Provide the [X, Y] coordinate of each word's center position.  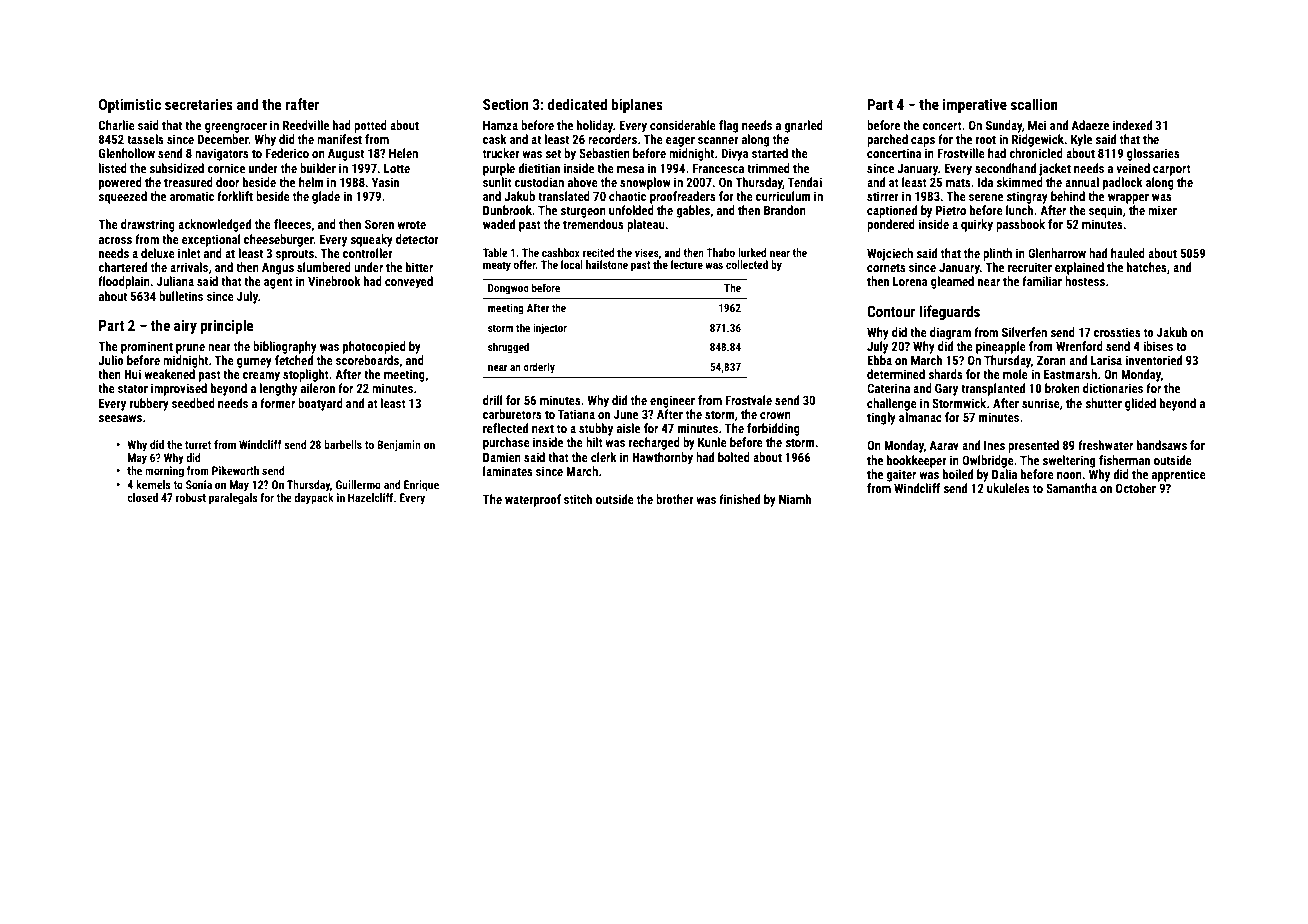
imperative [975, 106]
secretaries [199, 104]
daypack [314, 499]
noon [1069, 475]
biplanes [637, 105]
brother [675, 499]
